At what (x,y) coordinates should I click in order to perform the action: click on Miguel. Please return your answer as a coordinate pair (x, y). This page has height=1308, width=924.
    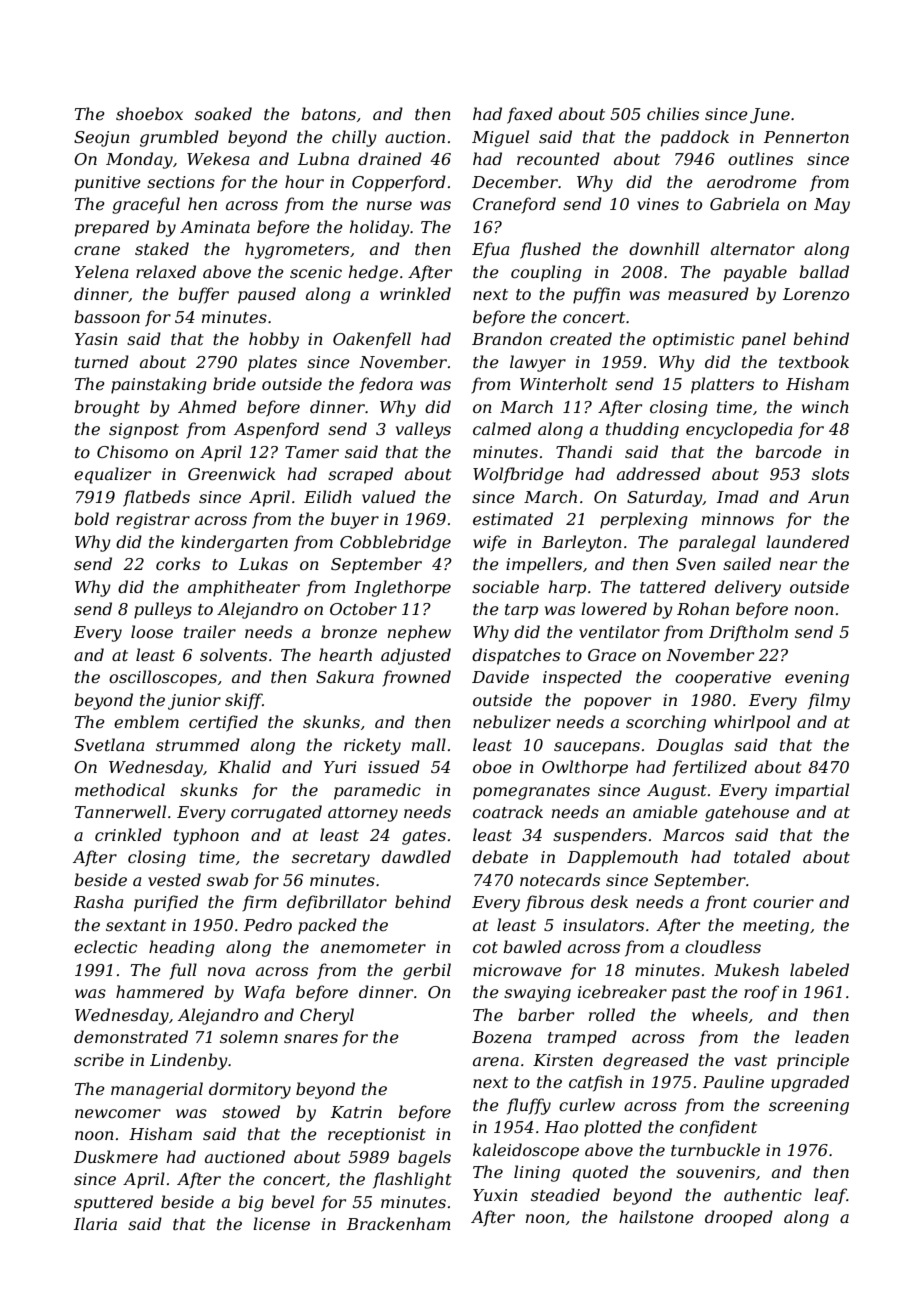
    Looking at the image, I should click on (500, 138).
